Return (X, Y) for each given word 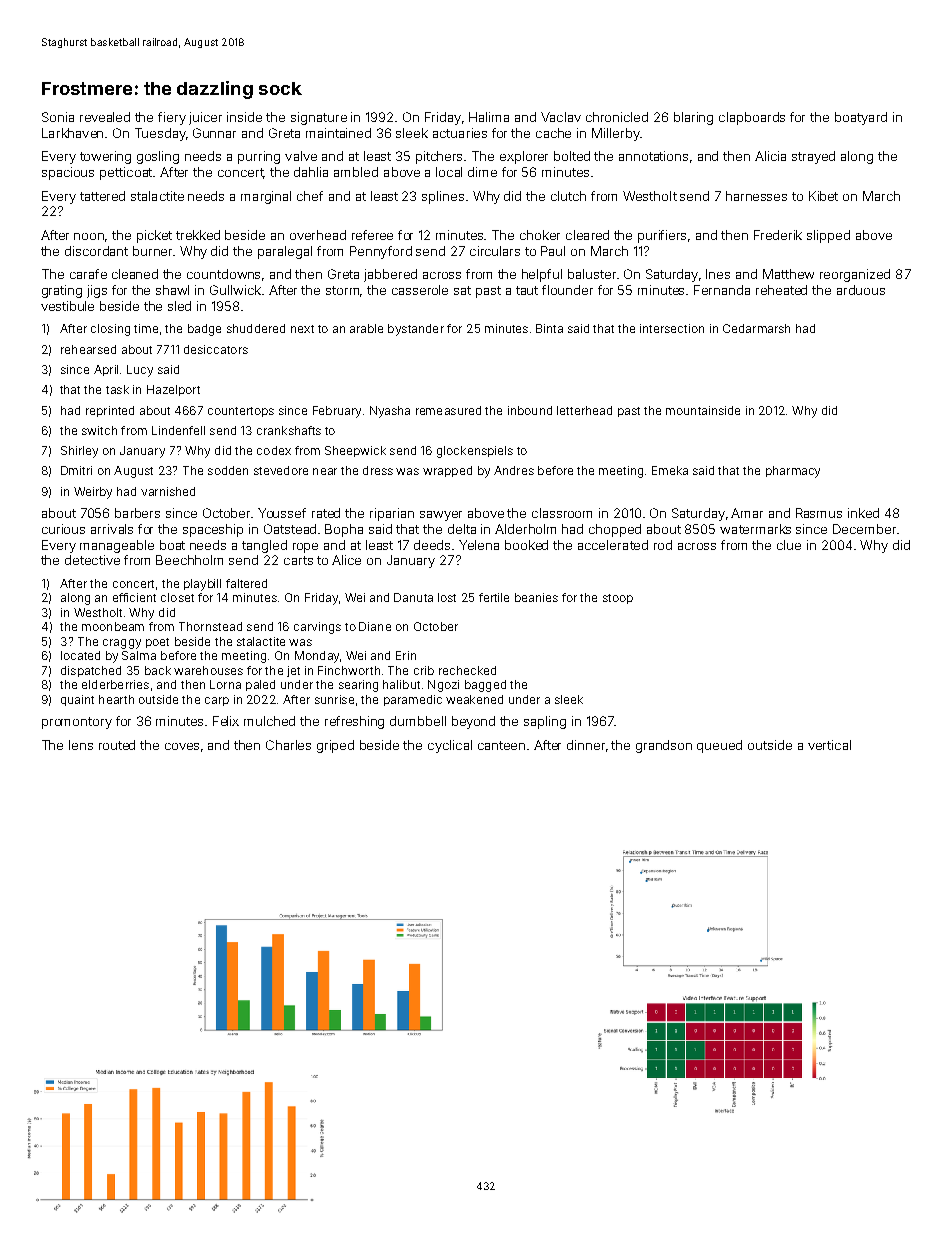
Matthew (788, 274)
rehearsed (88, 349)
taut (527, 290)
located (80, 655)
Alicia (770, 156)
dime (482, 172)
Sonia (58, 117)
